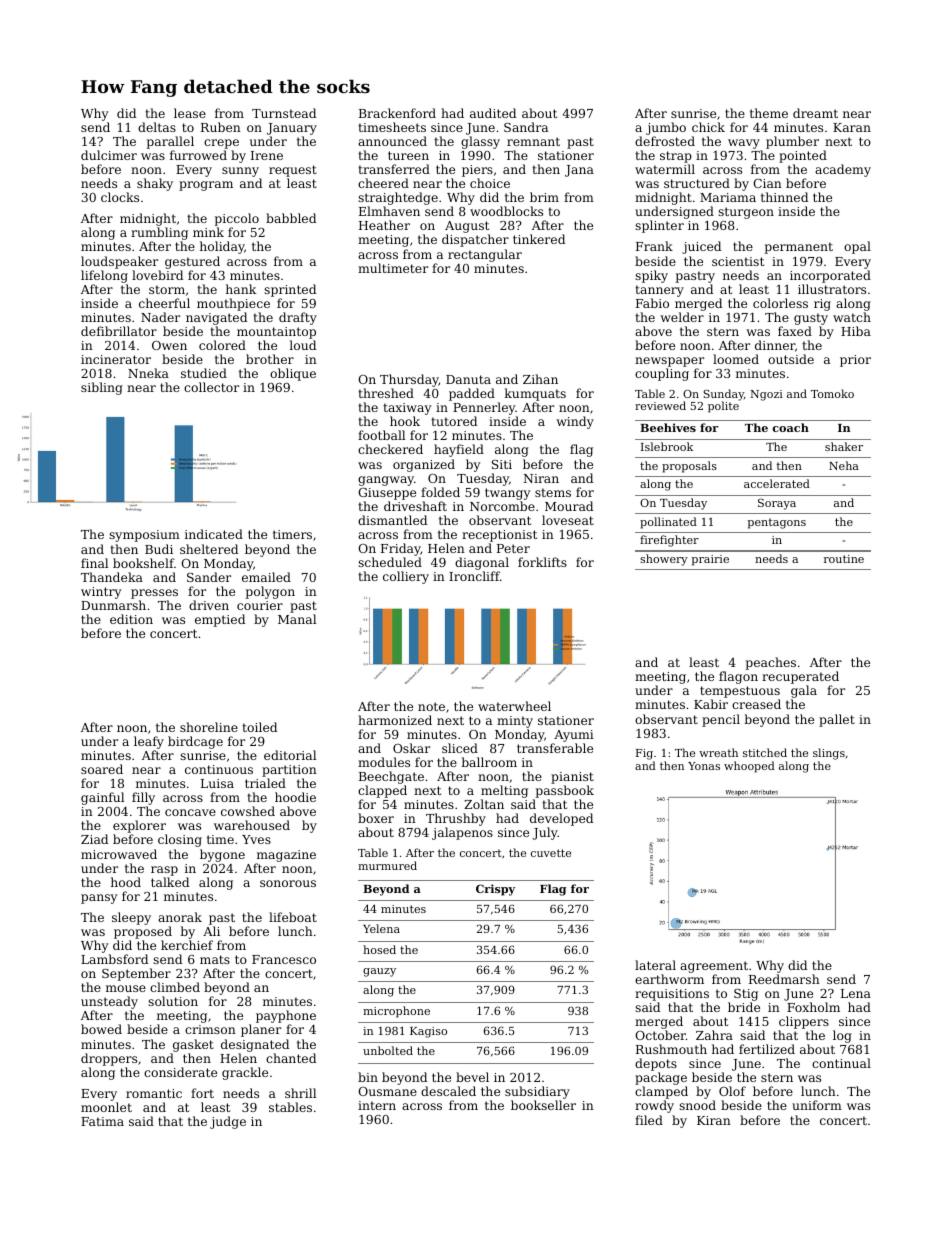  I want to click on newspaper, so click(669, 362).
